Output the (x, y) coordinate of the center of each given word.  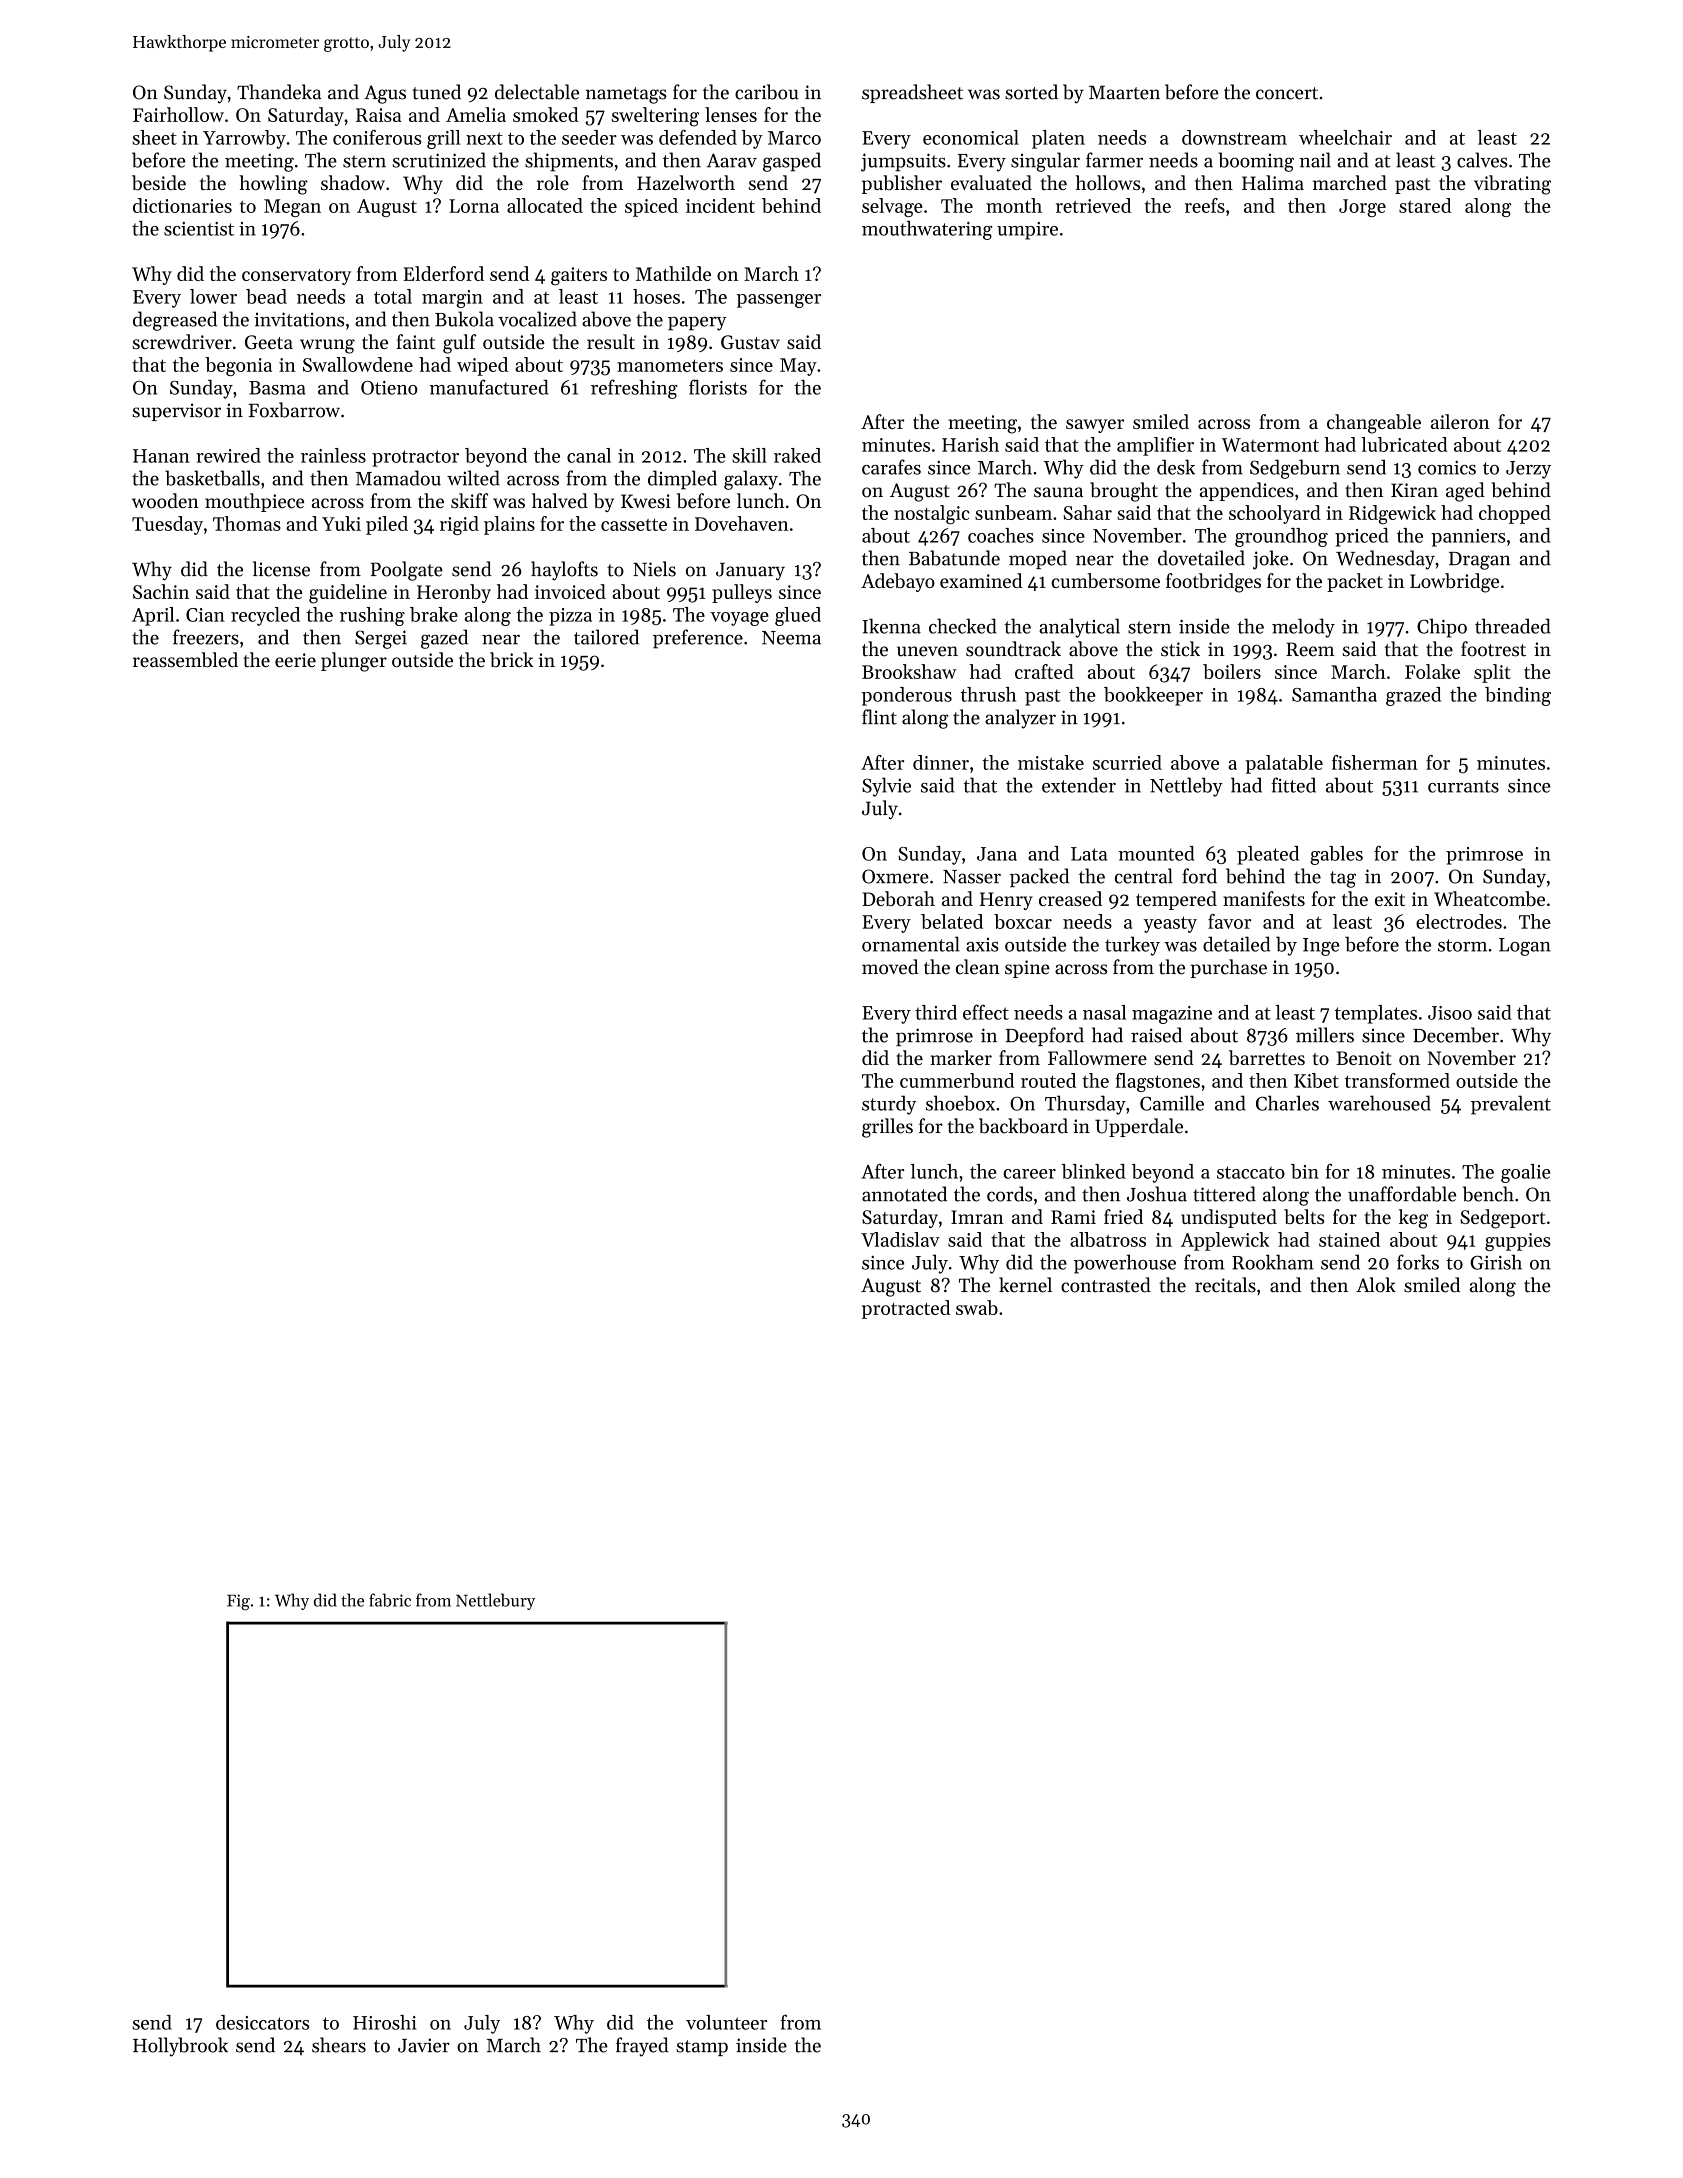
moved (890, 967)
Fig (238, 1602)
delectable (537, 92)
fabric (390, 1600)
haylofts (564, 571)
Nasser (972, 877)
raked (797, 455)
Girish (1496, 1262)
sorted (1031, 92)
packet (1355, 582)
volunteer (726, 2022)
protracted (906, 1309)
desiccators (262, 2022)
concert (1287, 93)
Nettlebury (495, 1601)
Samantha (1334, 694)
